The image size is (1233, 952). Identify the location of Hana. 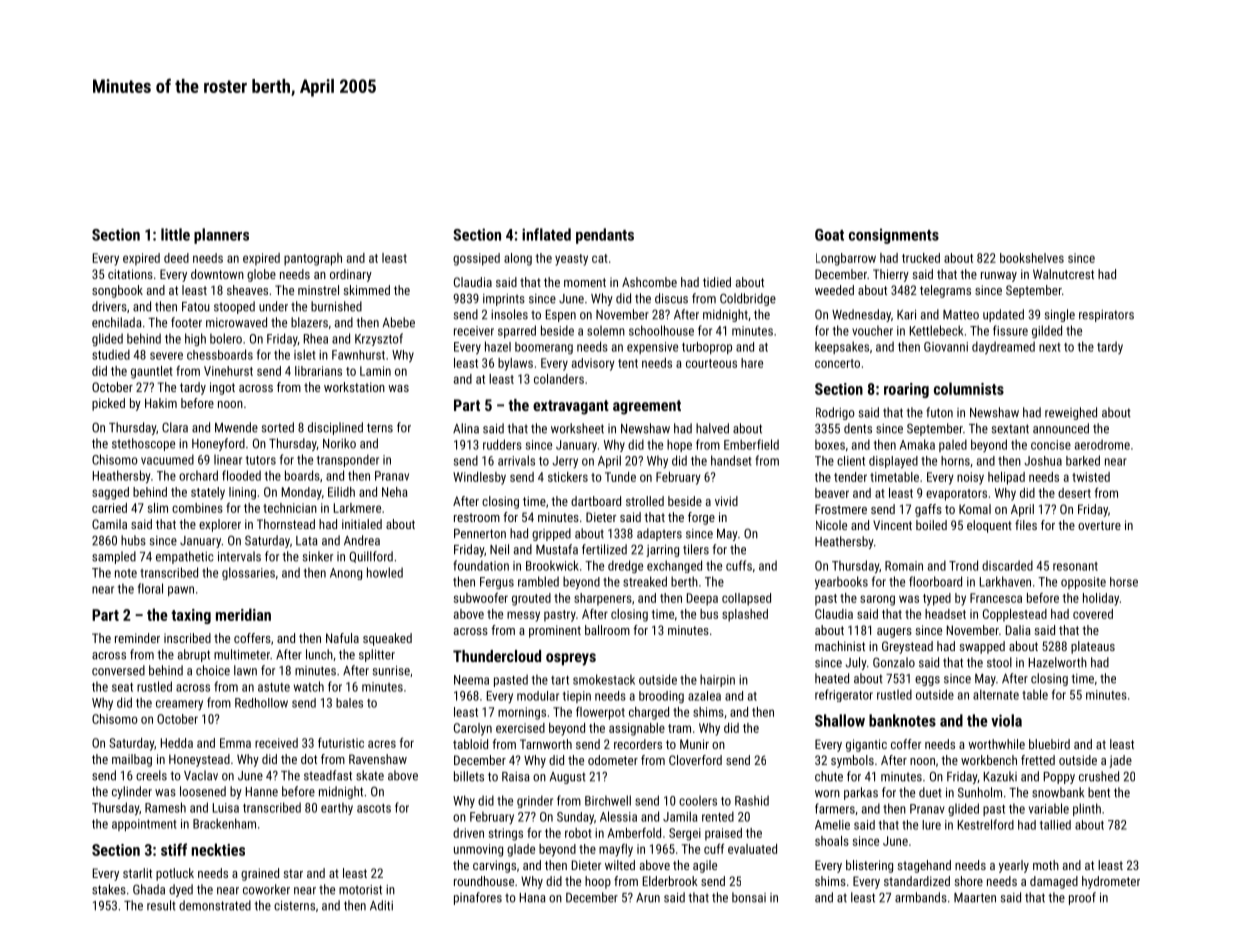
(533, 898).
